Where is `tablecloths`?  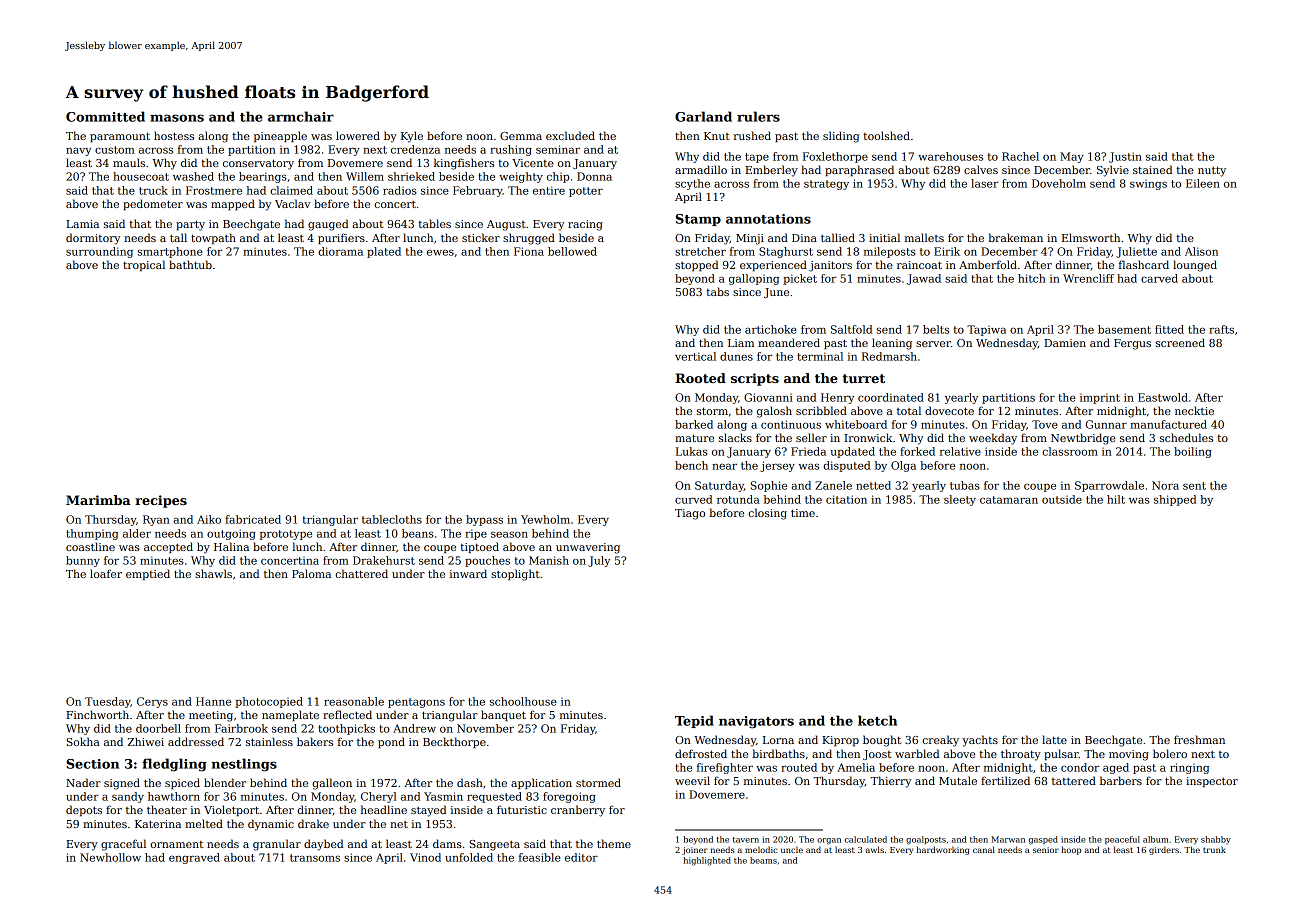
tablecloths is located at coordinates (392, 519).
